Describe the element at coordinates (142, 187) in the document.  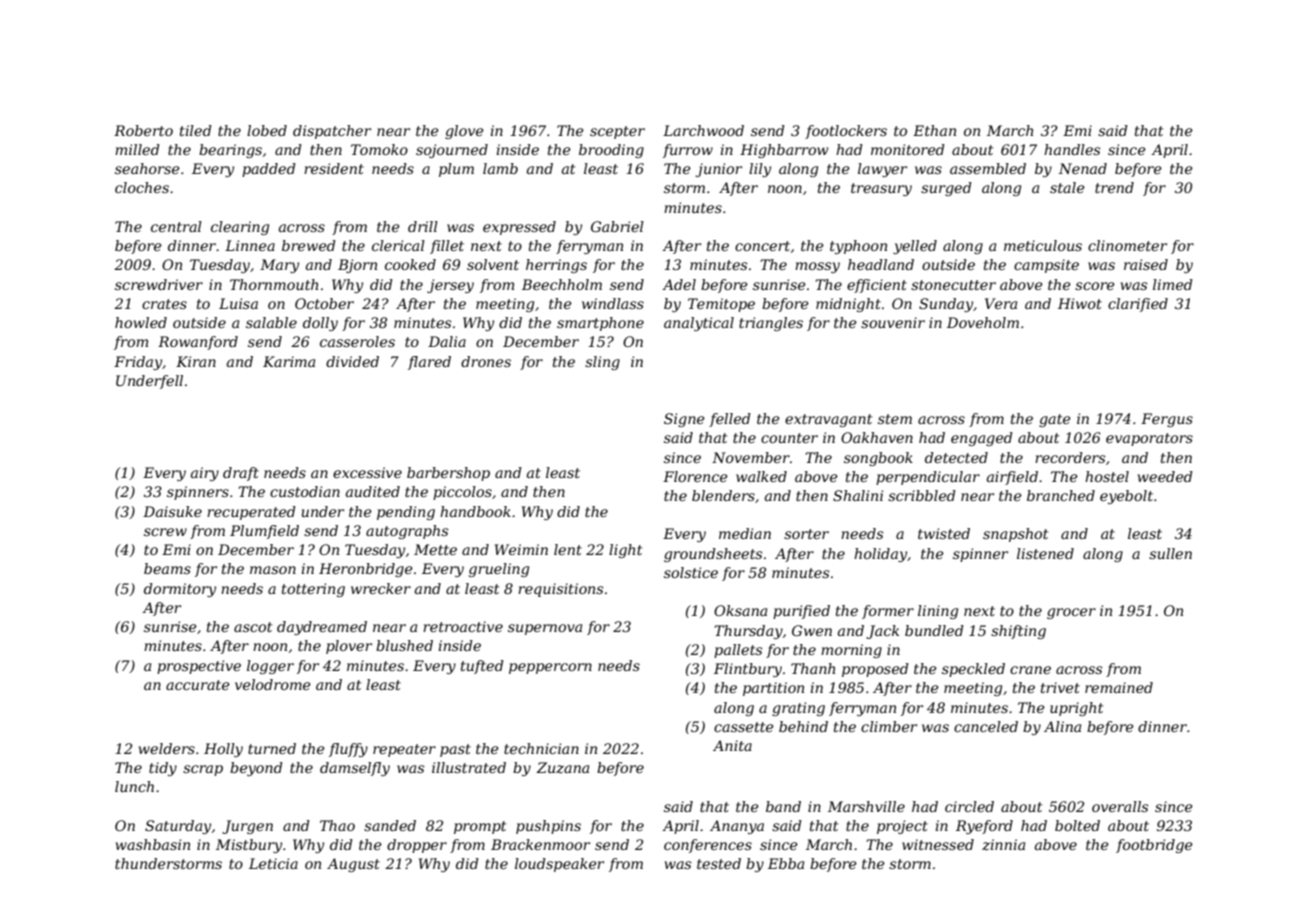
I see `cloches` at that location.
